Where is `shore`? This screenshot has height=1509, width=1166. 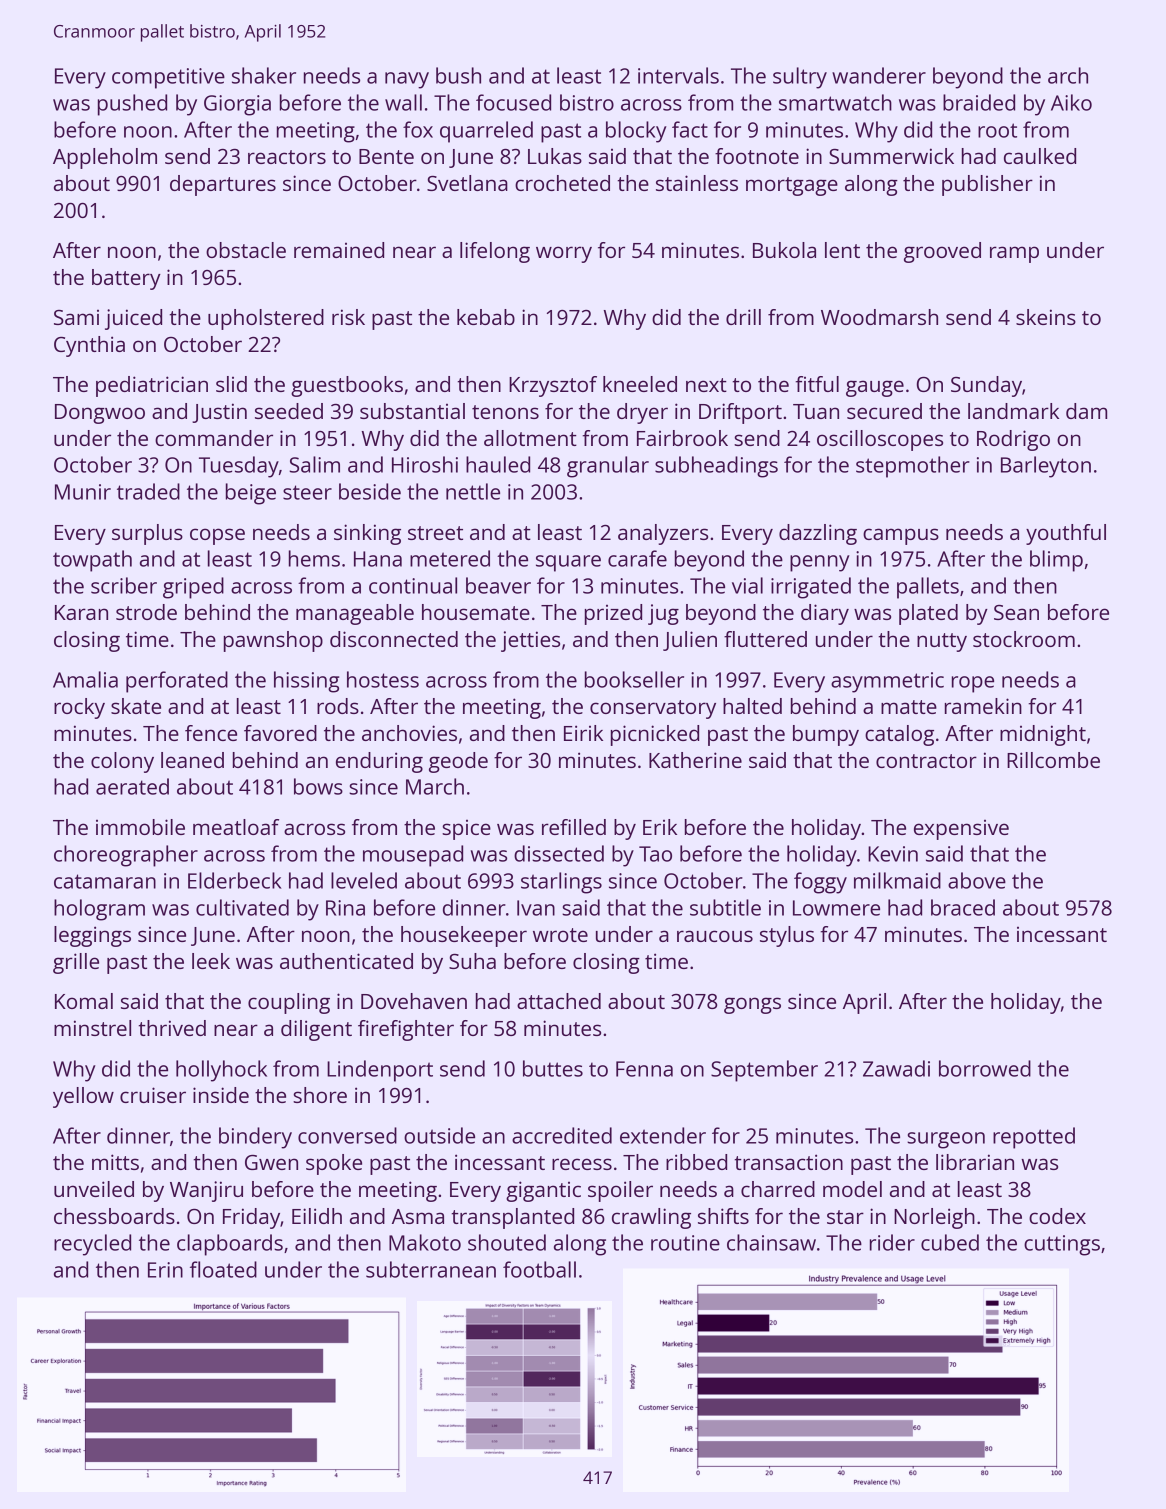 shore is located at coordinates (320, 1095).
